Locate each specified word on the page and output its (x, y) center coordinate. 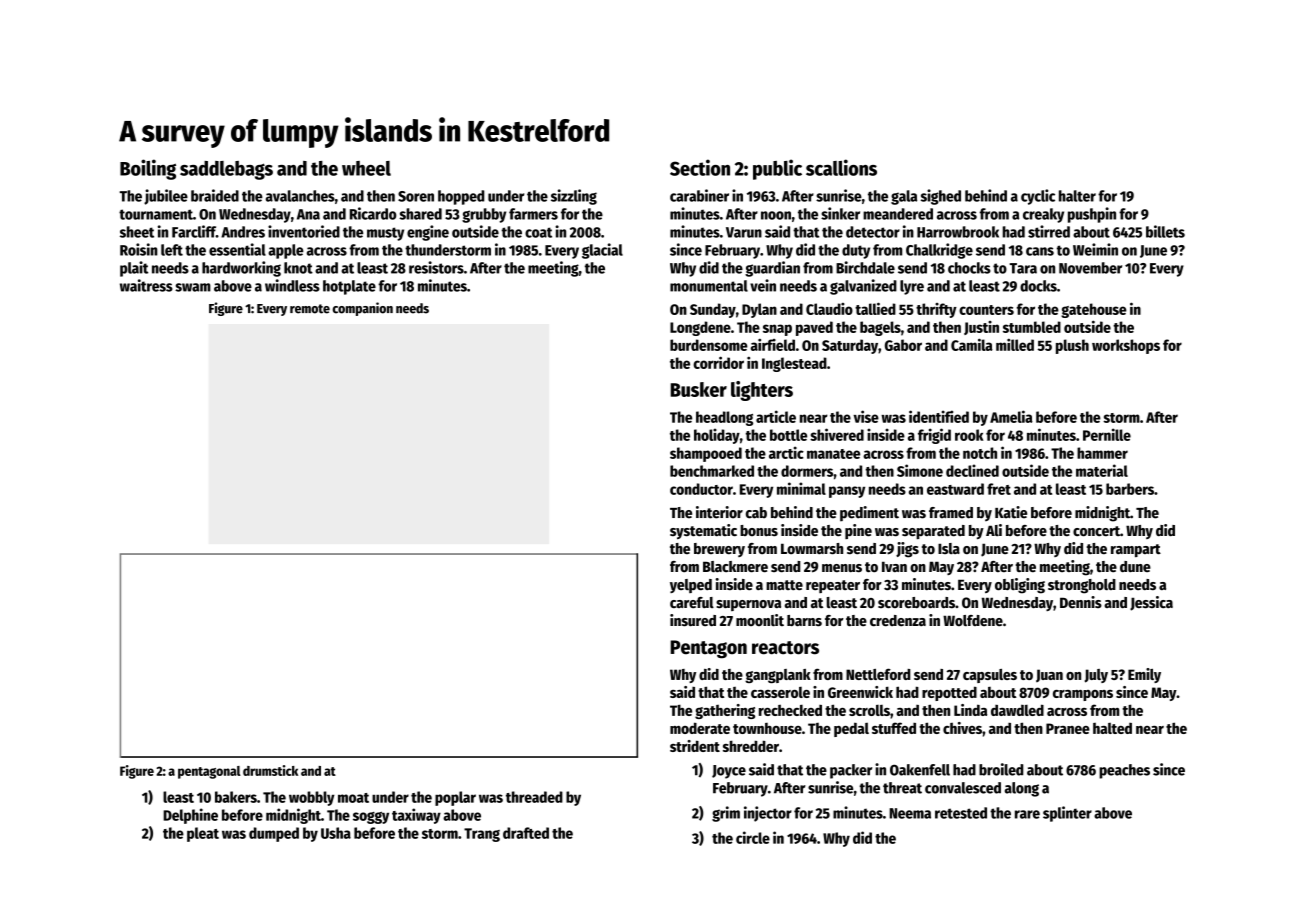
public (777, 169)
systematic (703, 531)
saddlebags (226, 170)
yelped (691, 586)
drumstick (270, 770)
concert (1096, 531)
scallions (841, 167)
